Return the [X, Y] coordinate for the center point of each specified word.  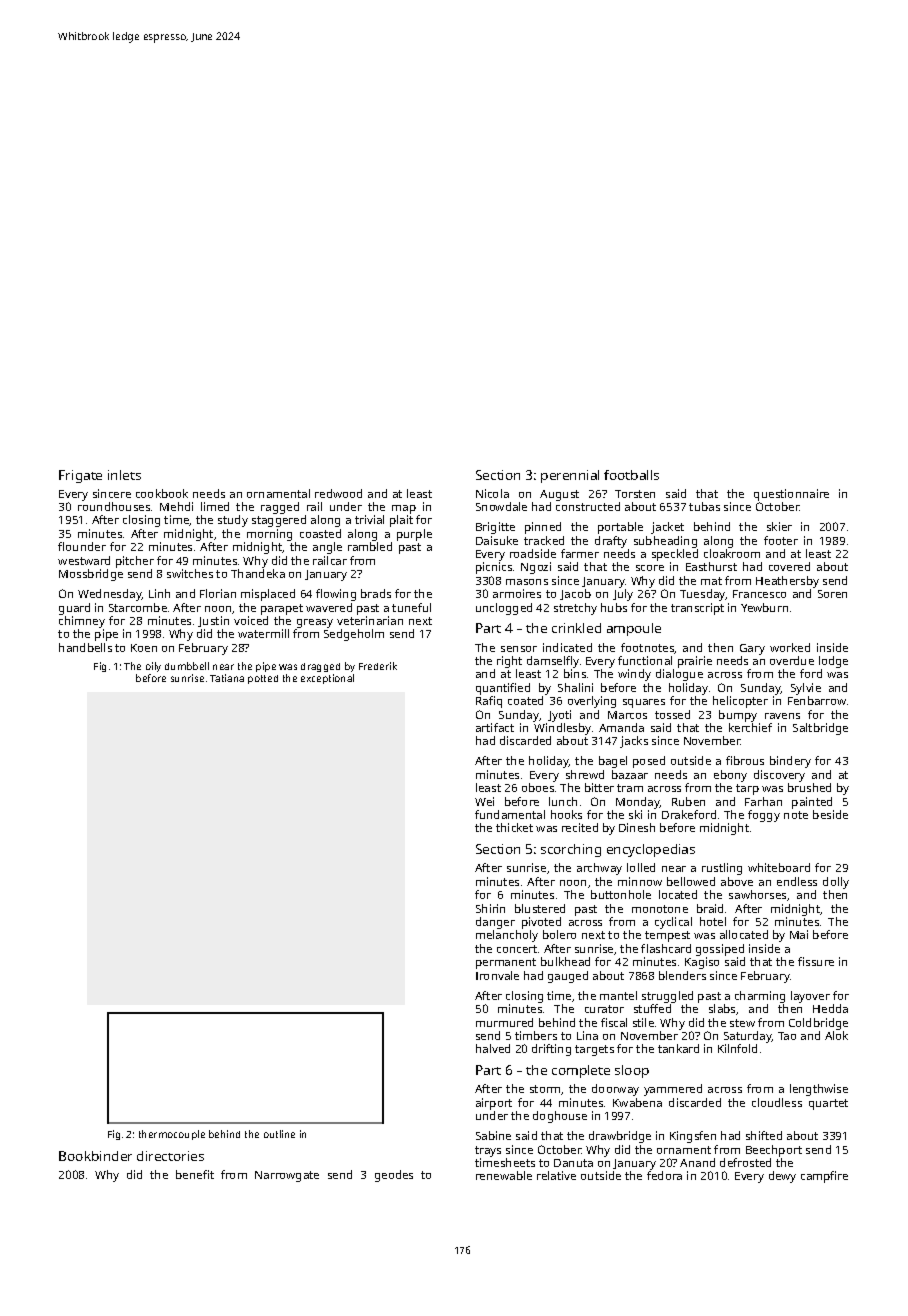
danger [495, 923]
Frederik [378, 666]
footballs [631, 475]
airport [494, 1104]
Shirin [490, 908]
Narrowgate [287, 1176]
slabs [722, 1008]
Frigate [80, 476]
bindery [790, 762]
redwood [338, 493]
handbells [85, 647]
